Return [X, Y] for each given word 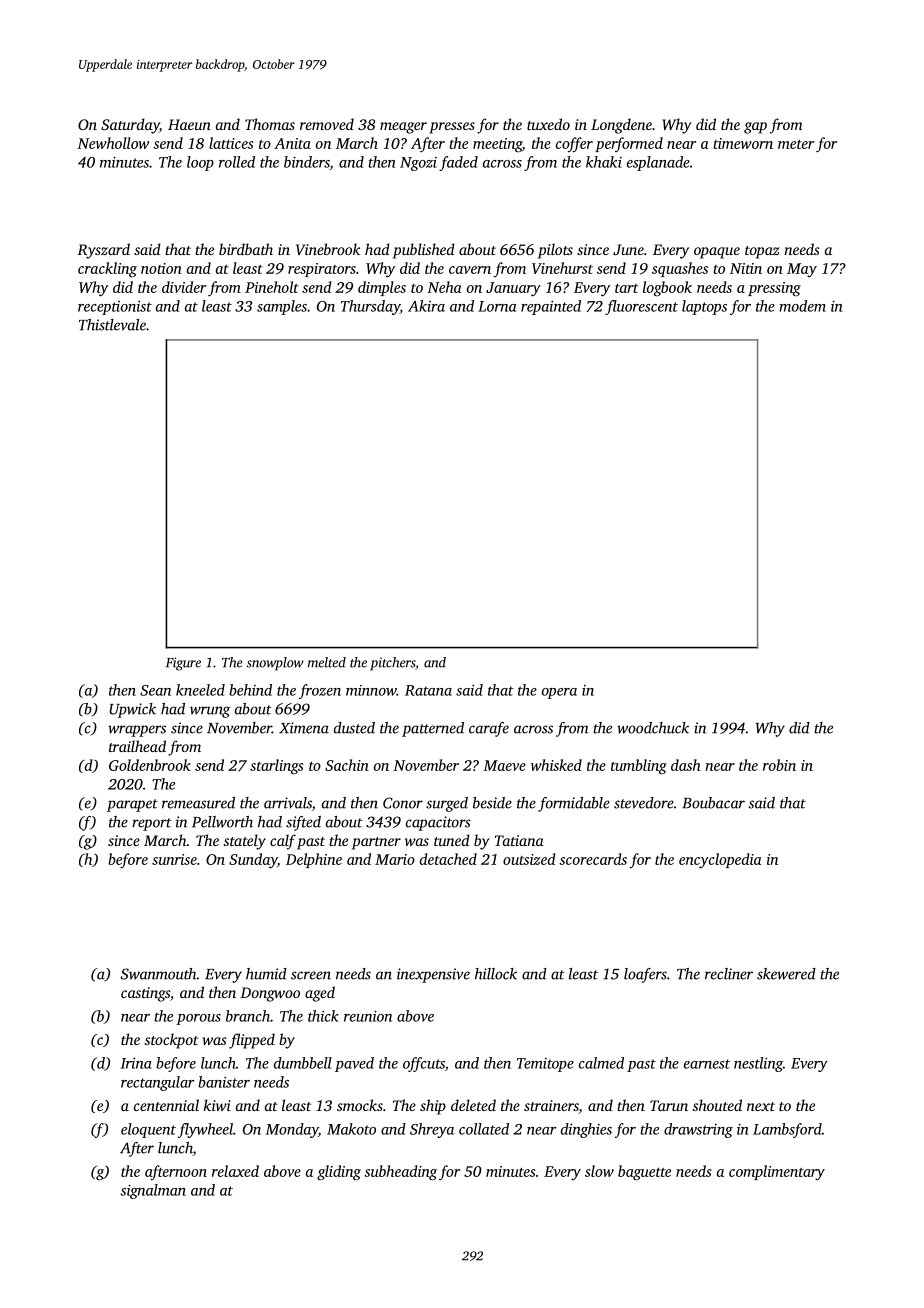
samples [282, 307]
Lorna [497, 306]
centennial [166, 1105]
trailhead [137, 746]
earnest [707, 1064]
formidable [574, 804]
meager [403, 128]
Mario [395, 859]
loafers [645, 975]
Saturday [130, 126]
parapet [132, 805]
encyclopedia [720, 861]
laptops [704, 307]
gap [755, 128]
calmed [601, 1063]
